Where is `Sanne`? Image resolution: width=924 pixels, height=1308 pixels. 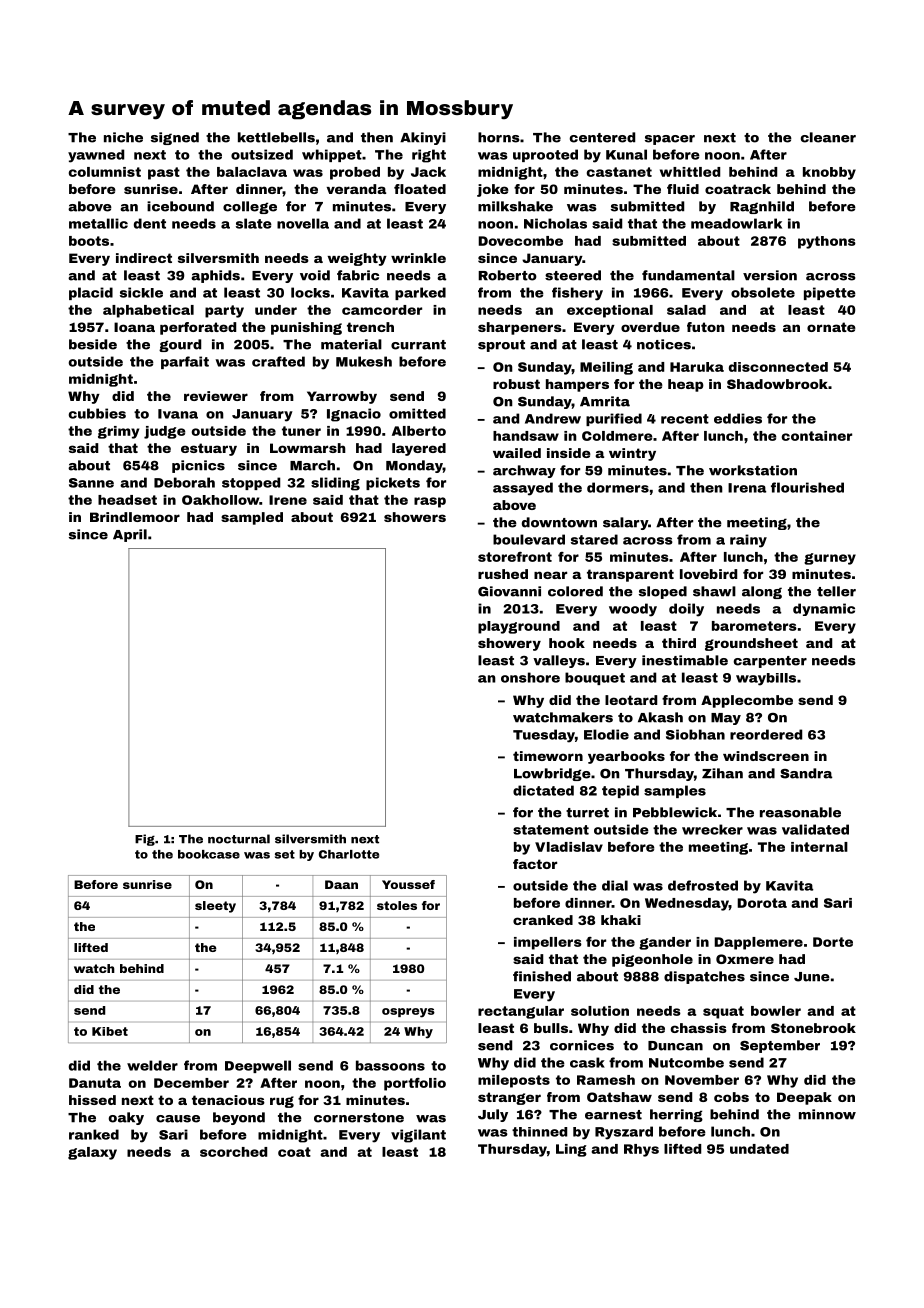 Sanne is located at coordinates (91, 483).
